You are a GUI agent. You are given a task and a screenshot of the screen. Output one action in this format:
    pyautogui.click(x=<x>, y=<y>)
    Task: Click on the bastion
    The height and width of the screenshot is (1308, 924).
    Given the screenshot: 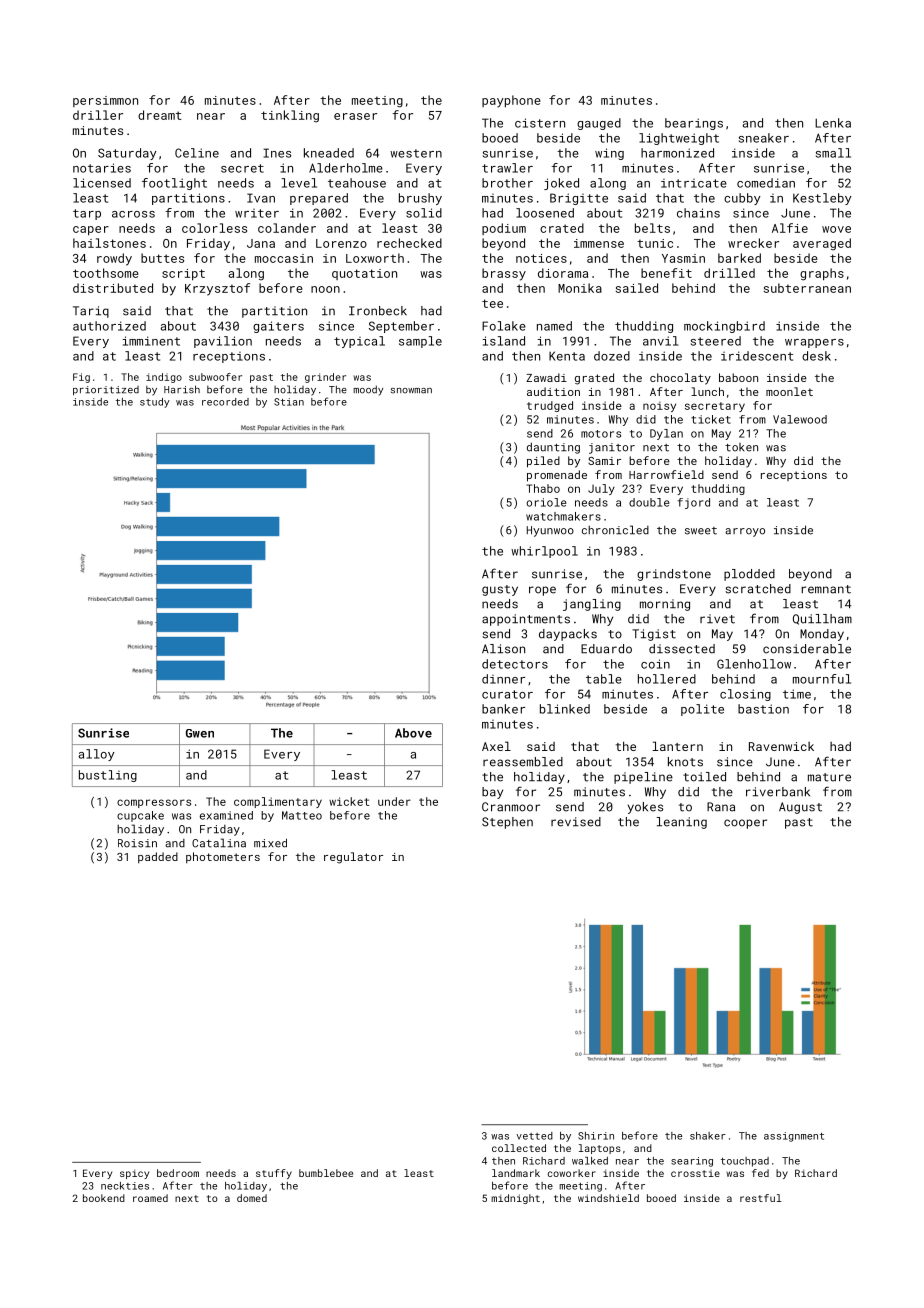 What is the action you would take?
    pyautogui.click(x=763, y=709)
